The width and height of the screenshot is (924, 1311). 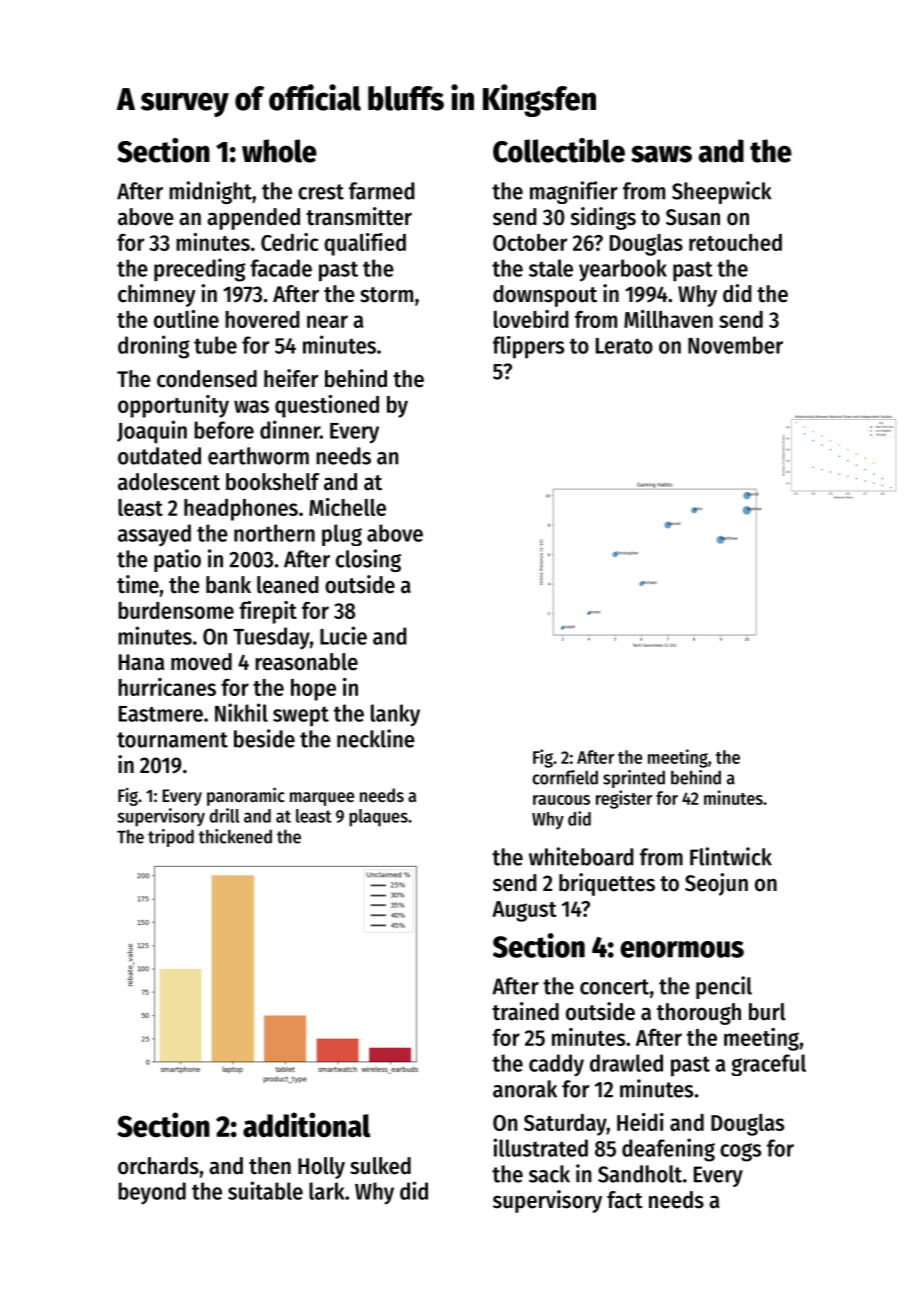 I want to click on illustrated, so click(x=540, y=1147).
